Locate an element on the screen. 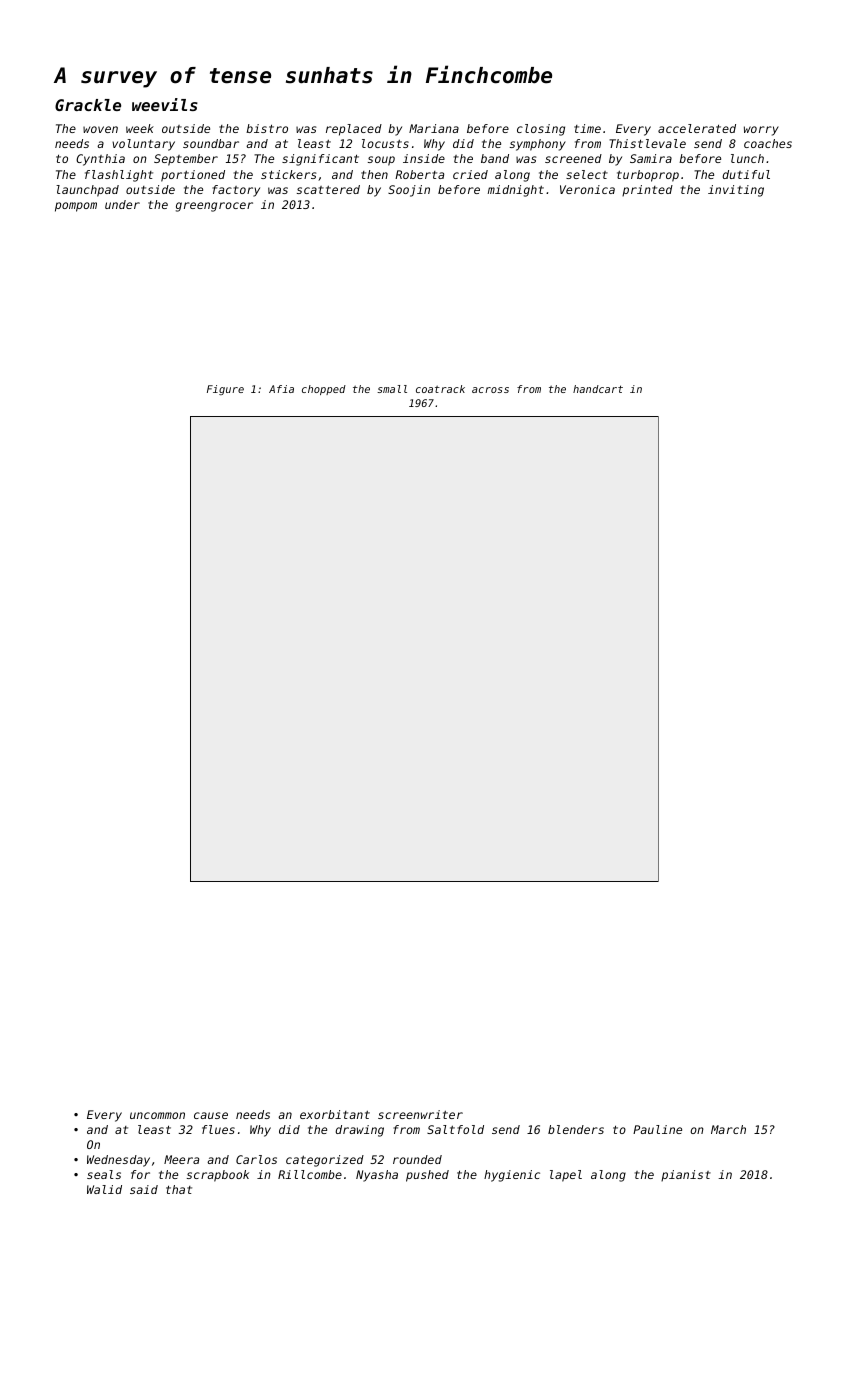 This screenshot has width=849, height=1400. coatrack is located at coordinates (440, 389).
